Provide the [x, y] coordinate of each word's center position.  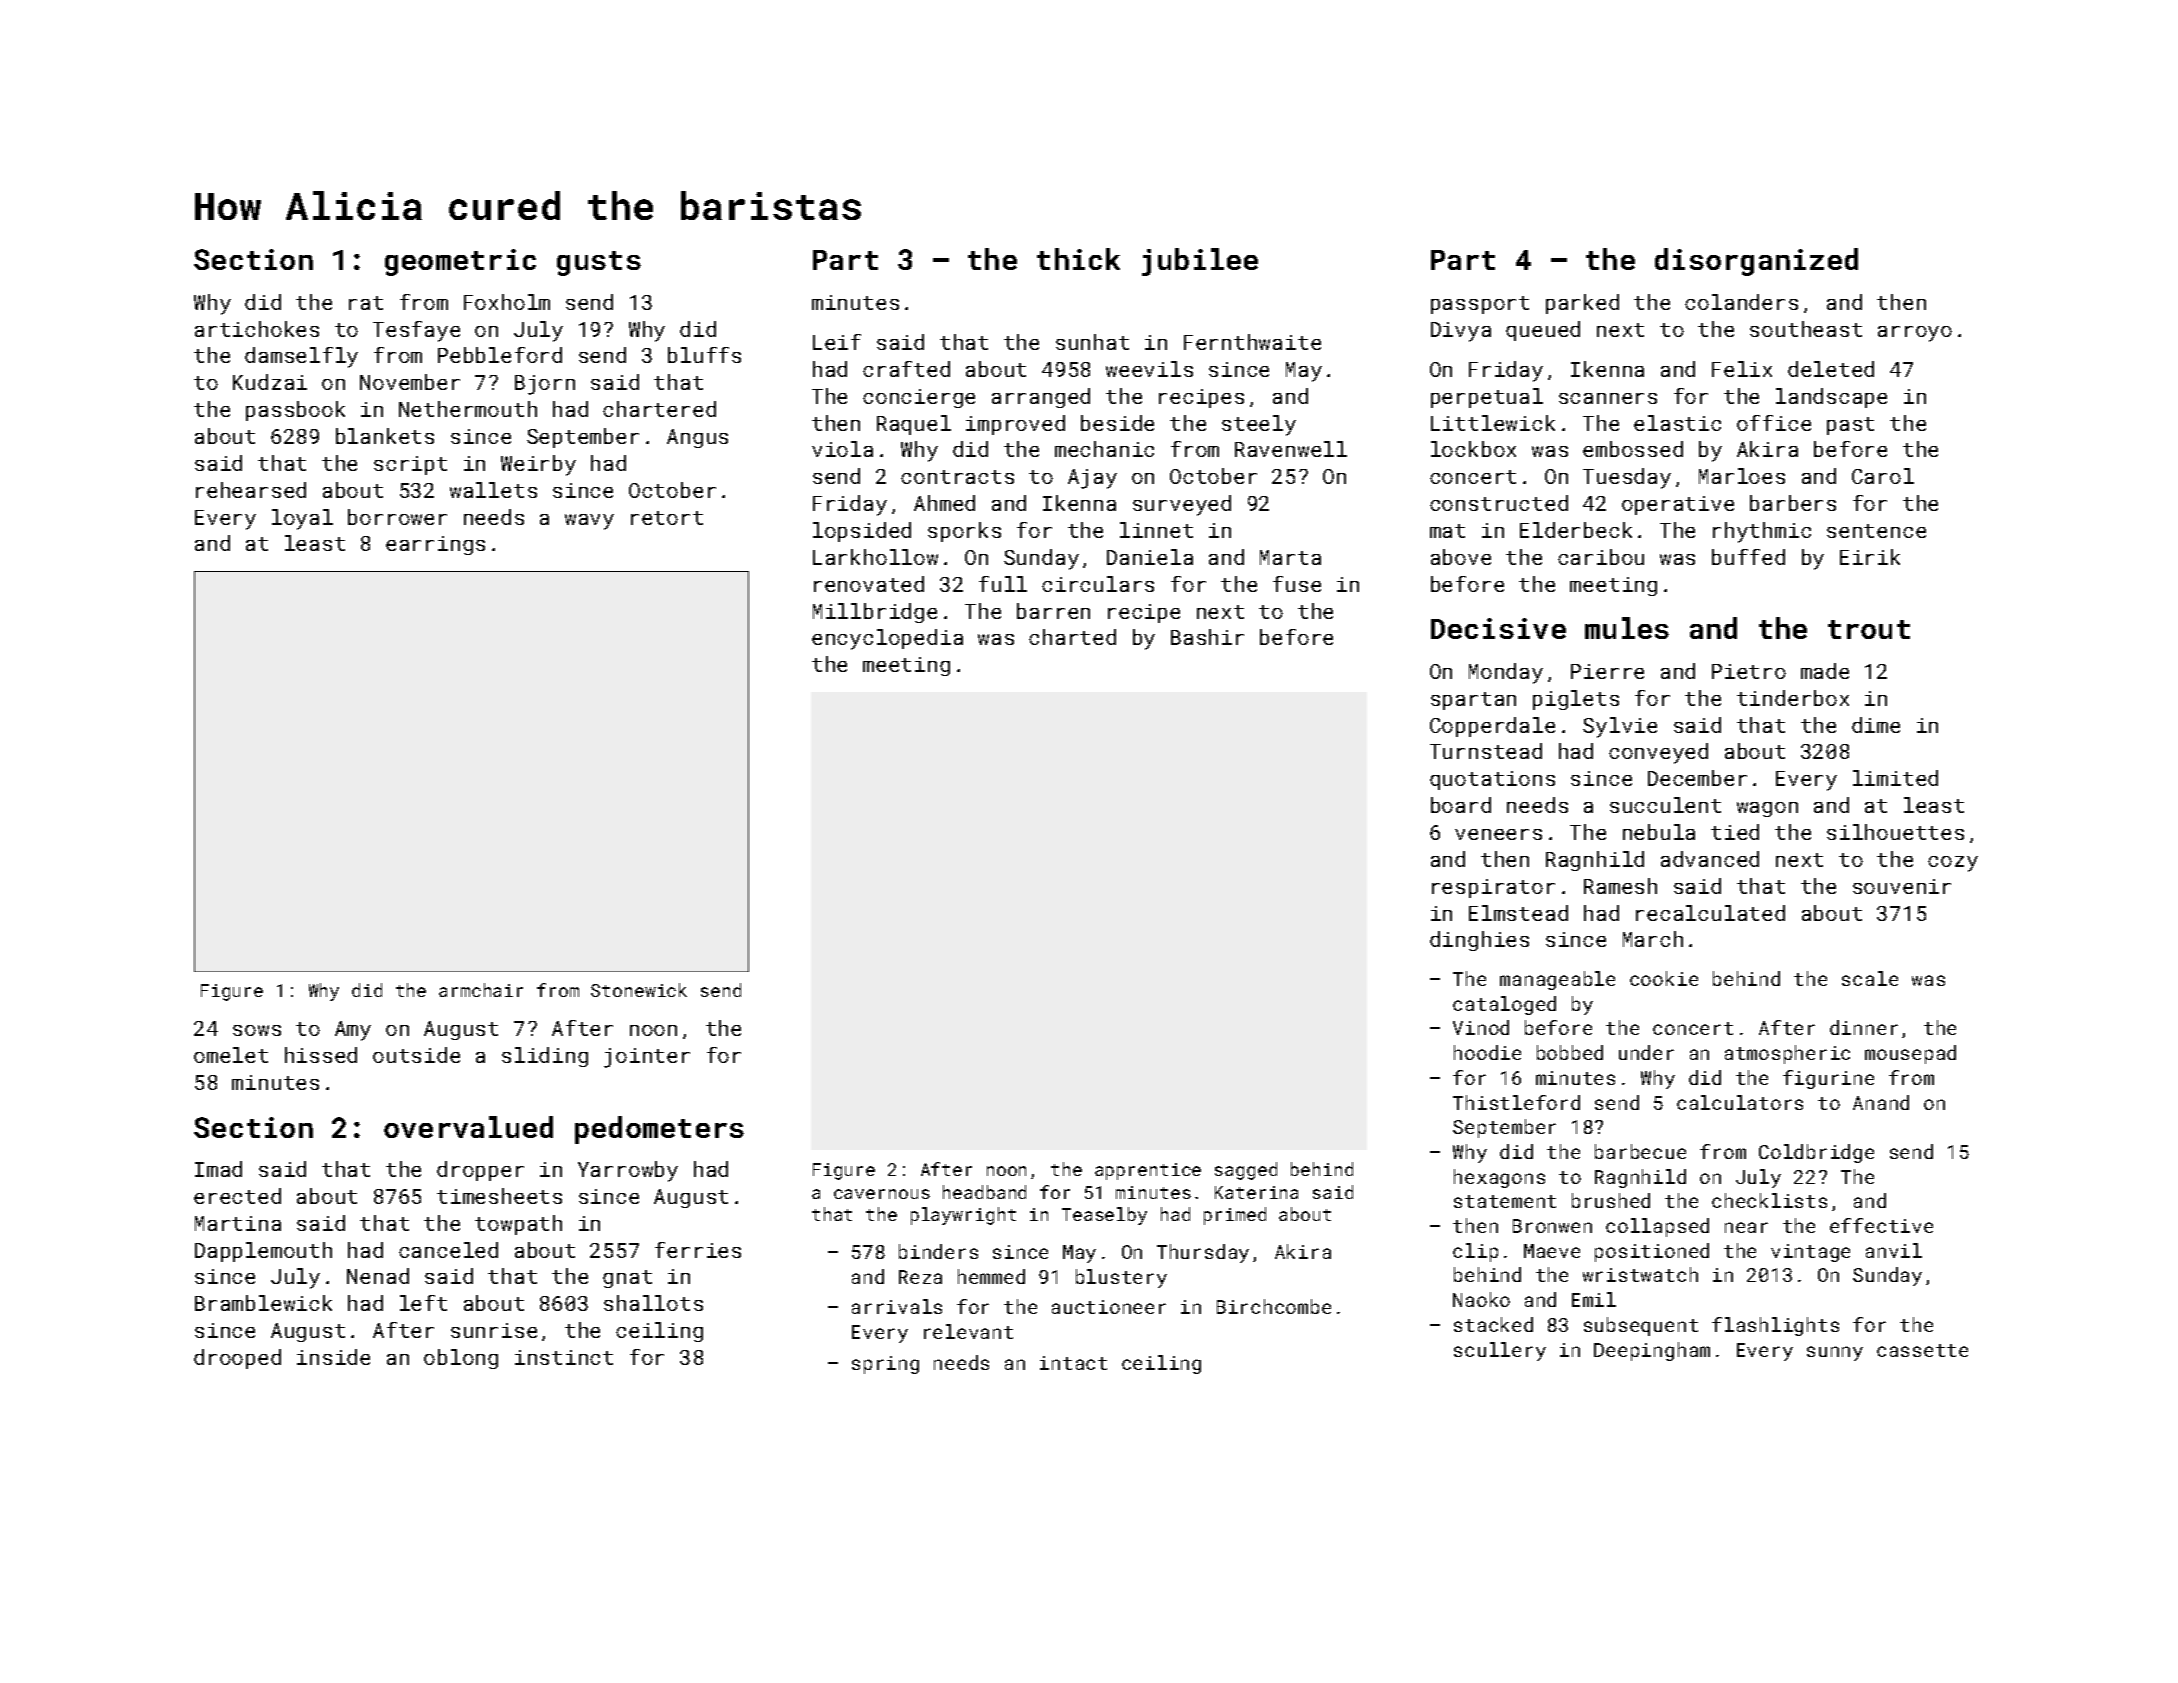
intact [1073, 1363]
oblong [461, 1359]
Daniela [1150, 557]
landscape [1831, 398]
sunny [1835, 1353]
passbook [295, 411]
